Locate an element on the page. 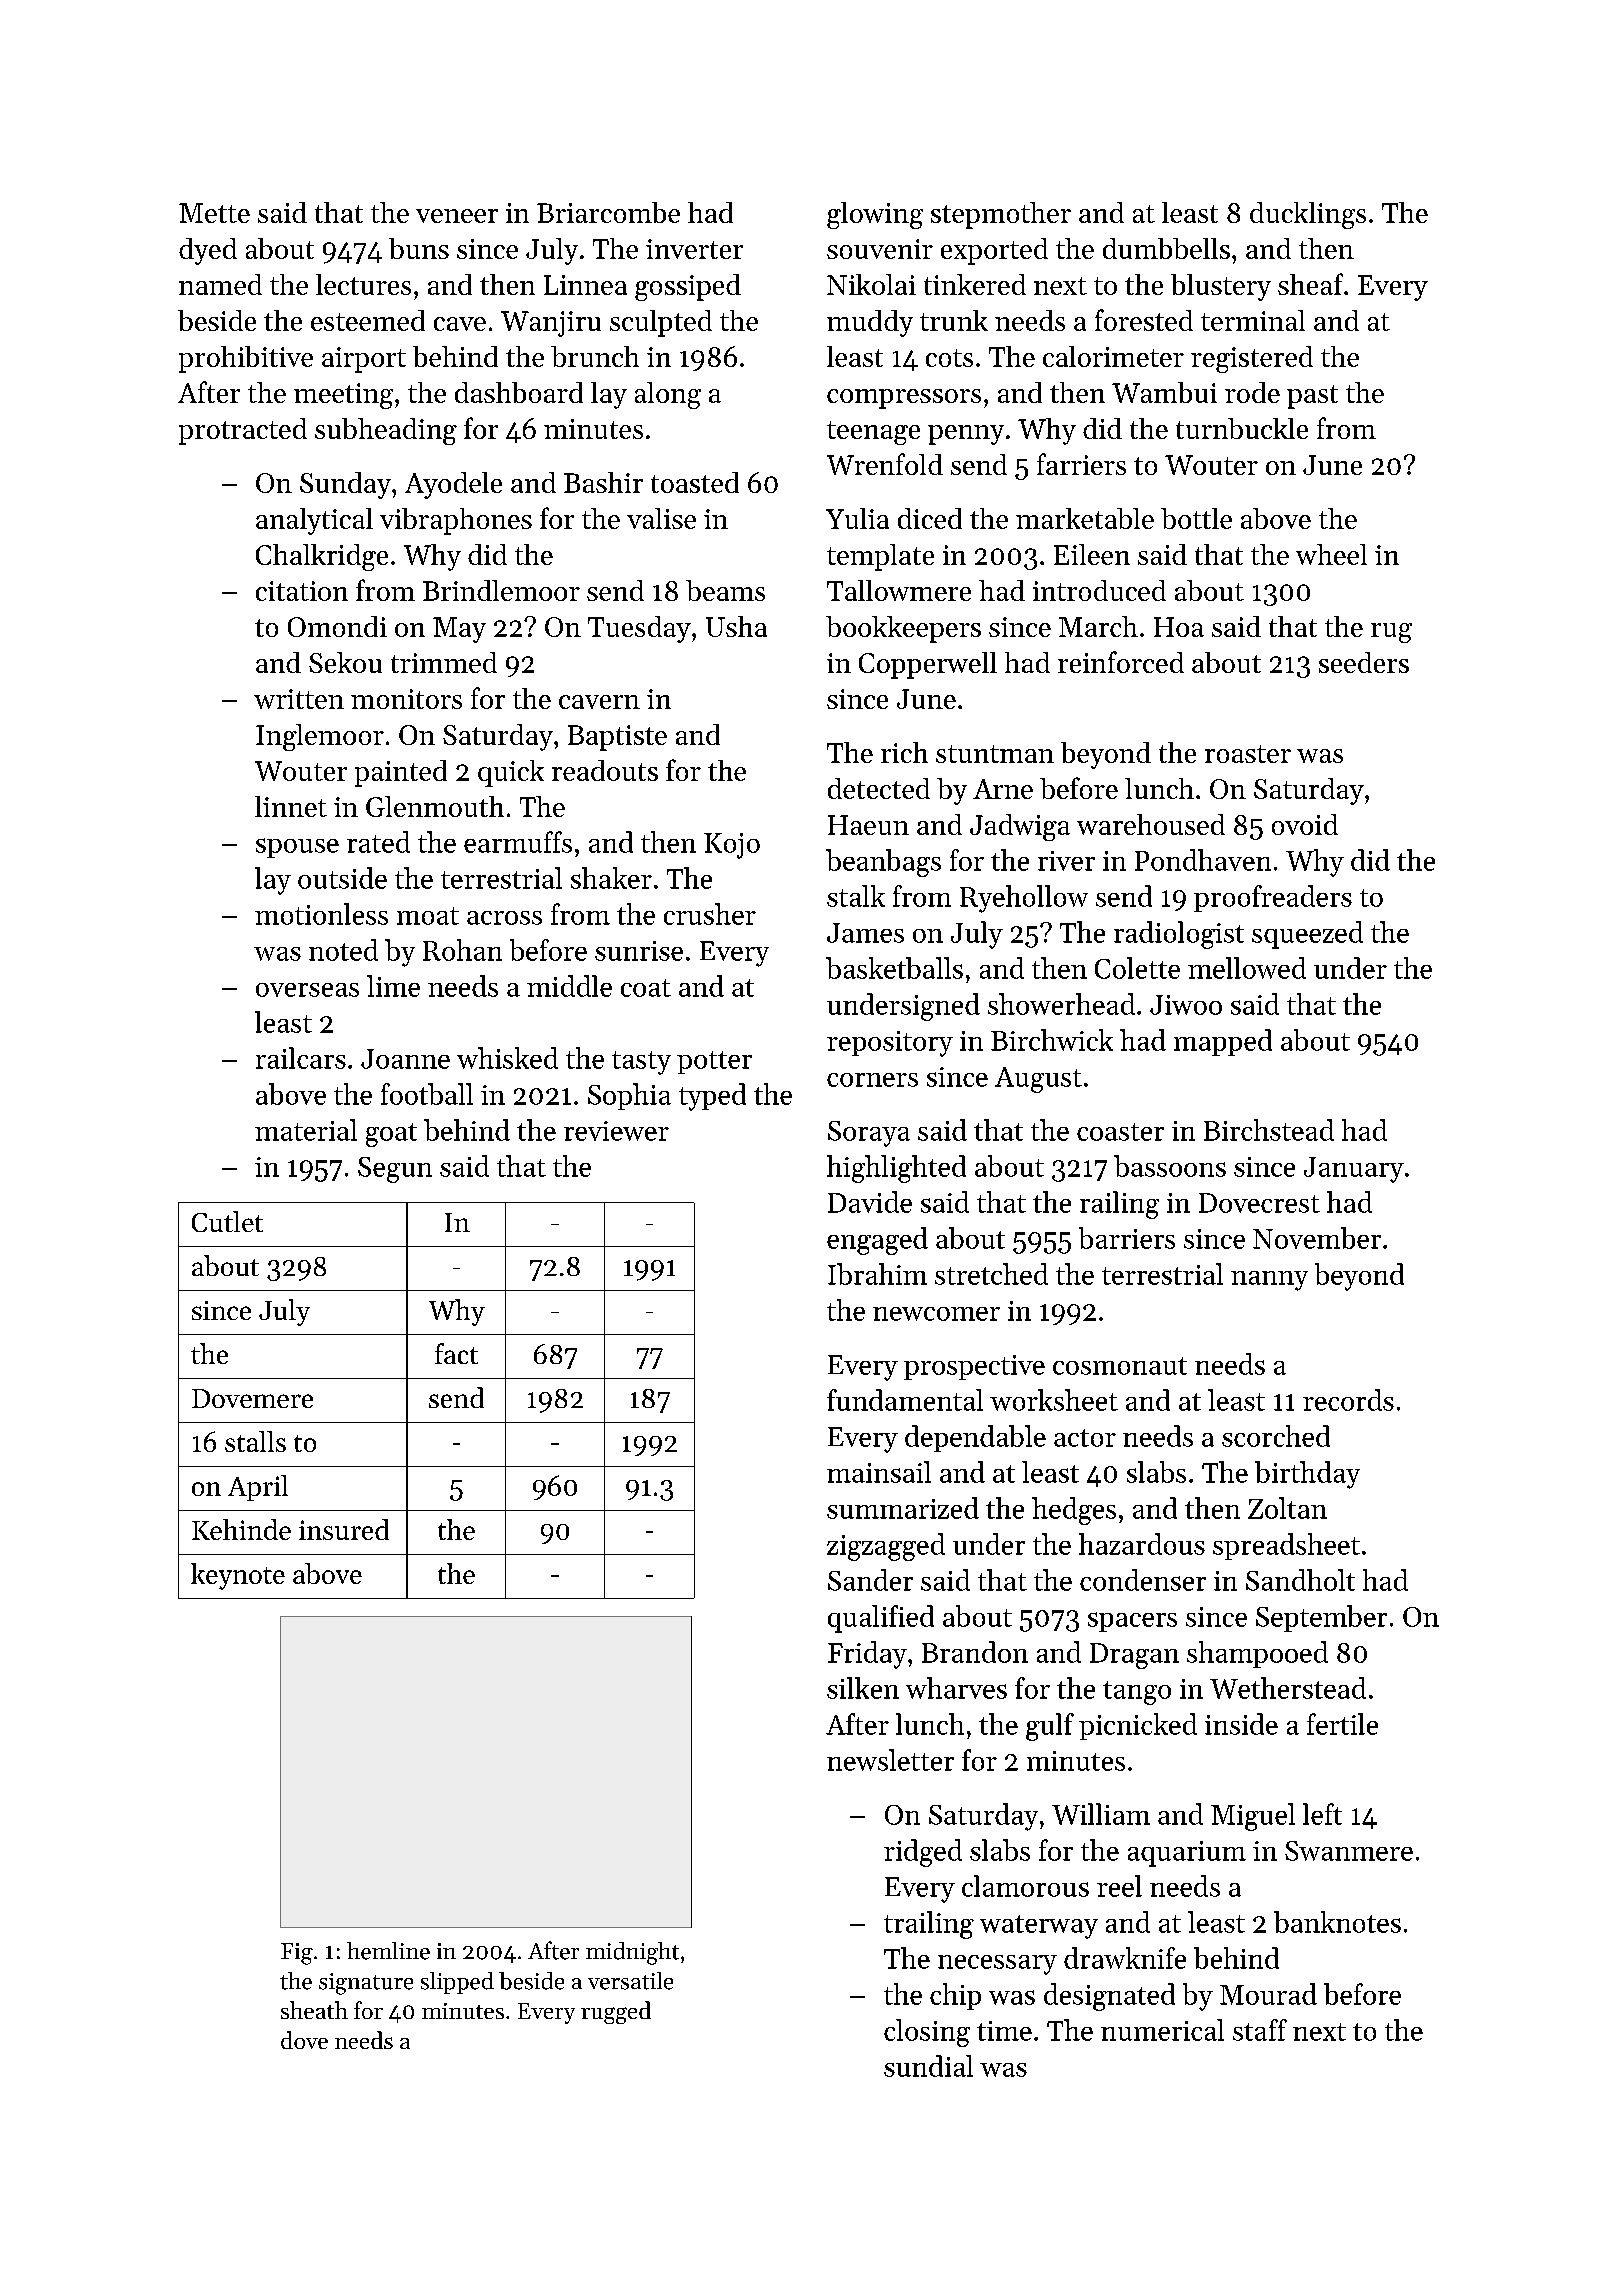  dyed is located at coordinates (208, 251).
